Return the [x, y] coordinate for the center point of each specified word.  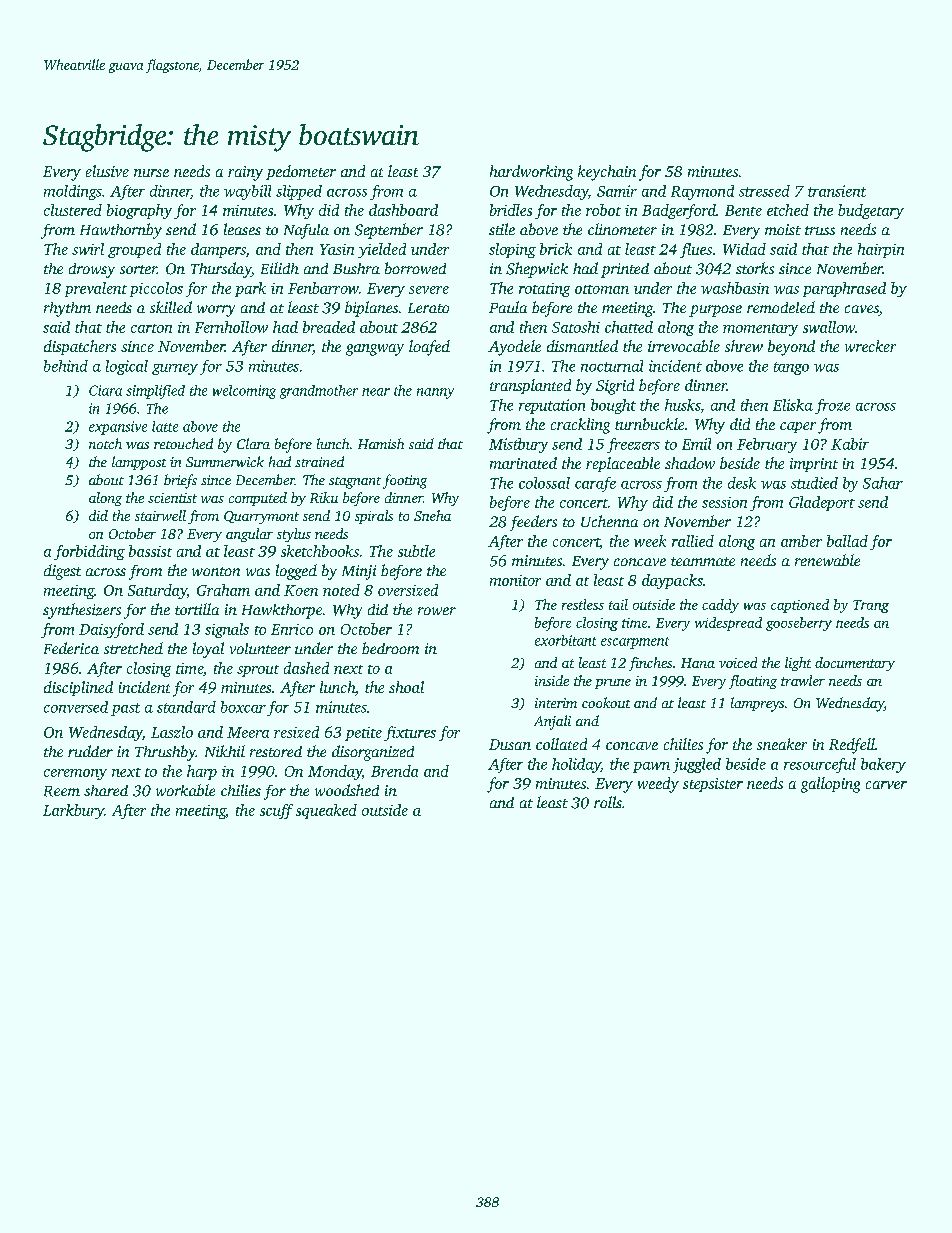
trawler [803, 680]
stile [502, 229]
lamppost [139, 463]
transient [837, 191]
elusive [107, 171]
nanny [435, 393]
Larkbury [73, 811]
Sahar [883, 483]
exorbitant [565, 640]
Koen [301, 590]
